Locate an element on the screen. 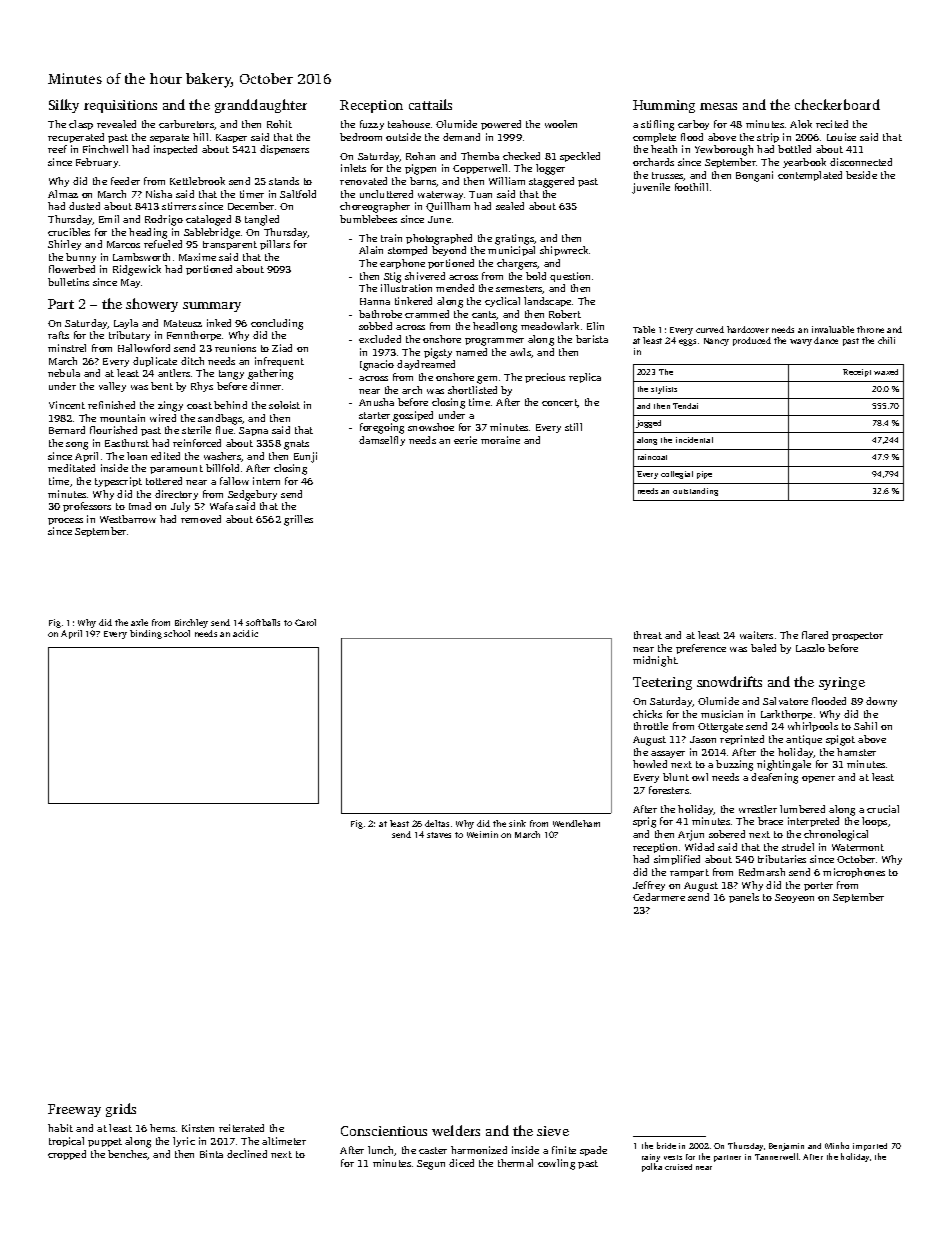  stands is located at coordinates (284, 181).
